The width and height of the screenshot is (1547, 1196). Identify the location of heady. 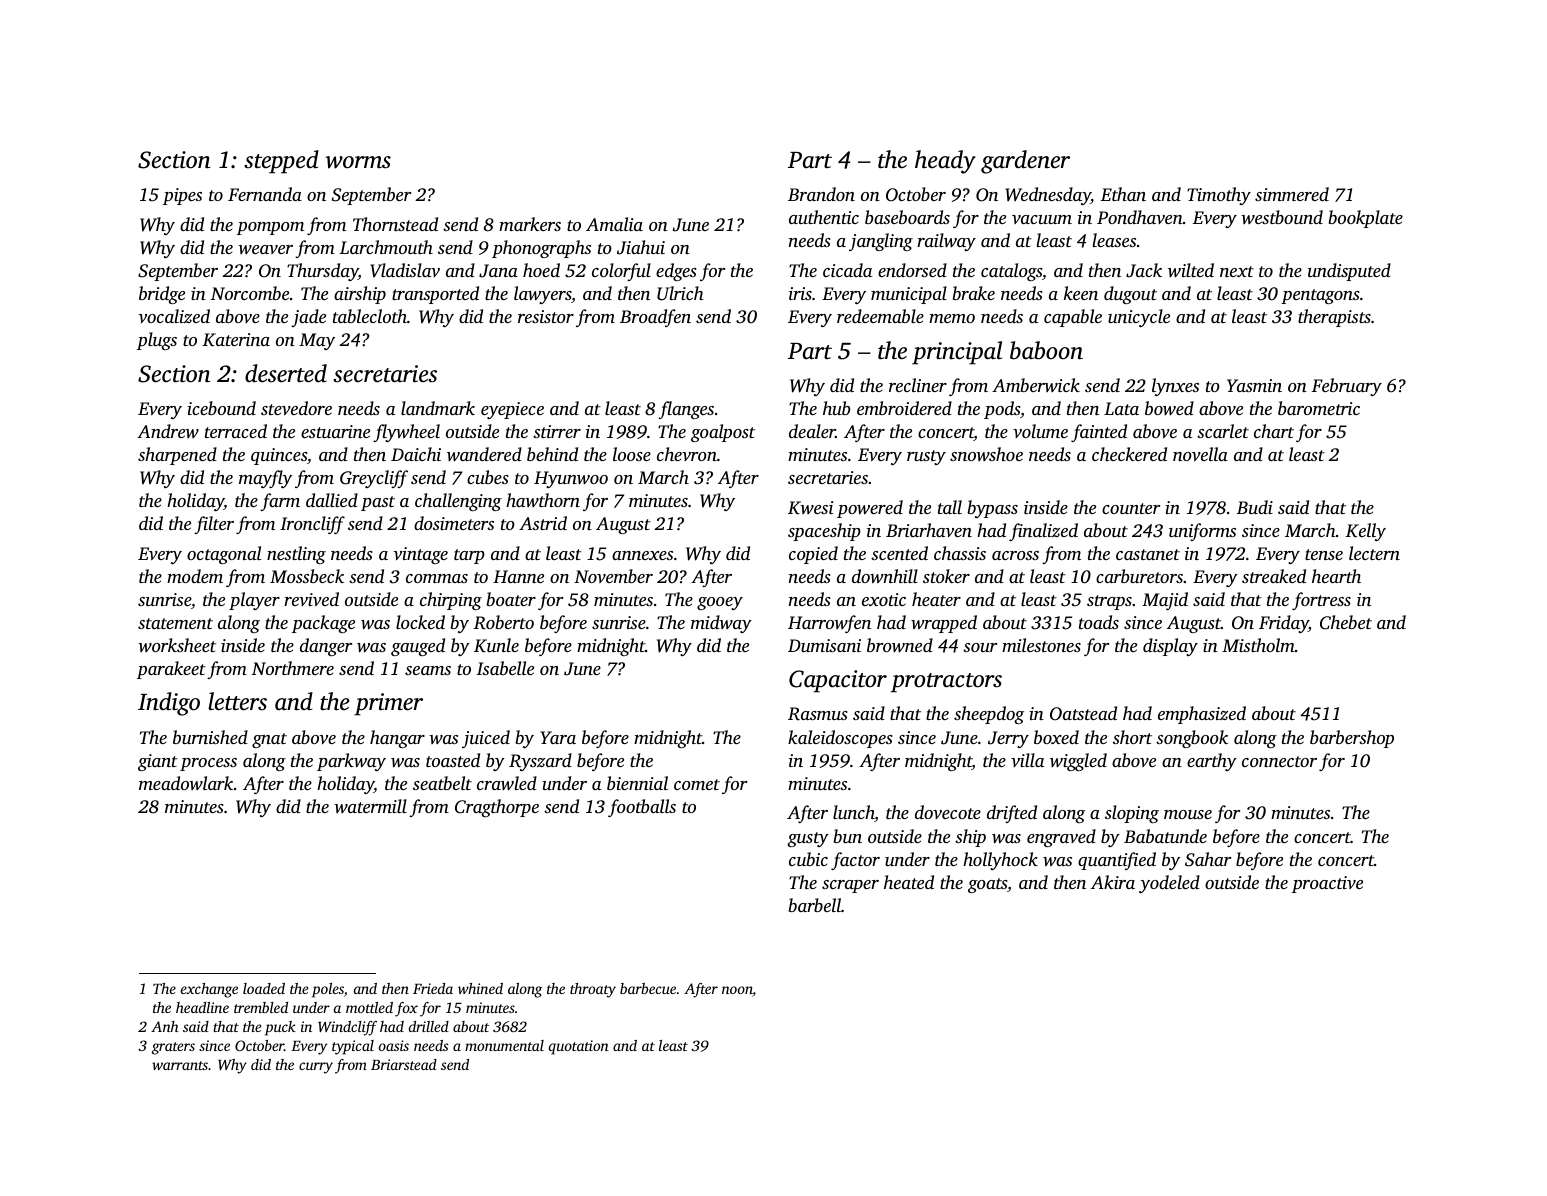
(945, 162).
